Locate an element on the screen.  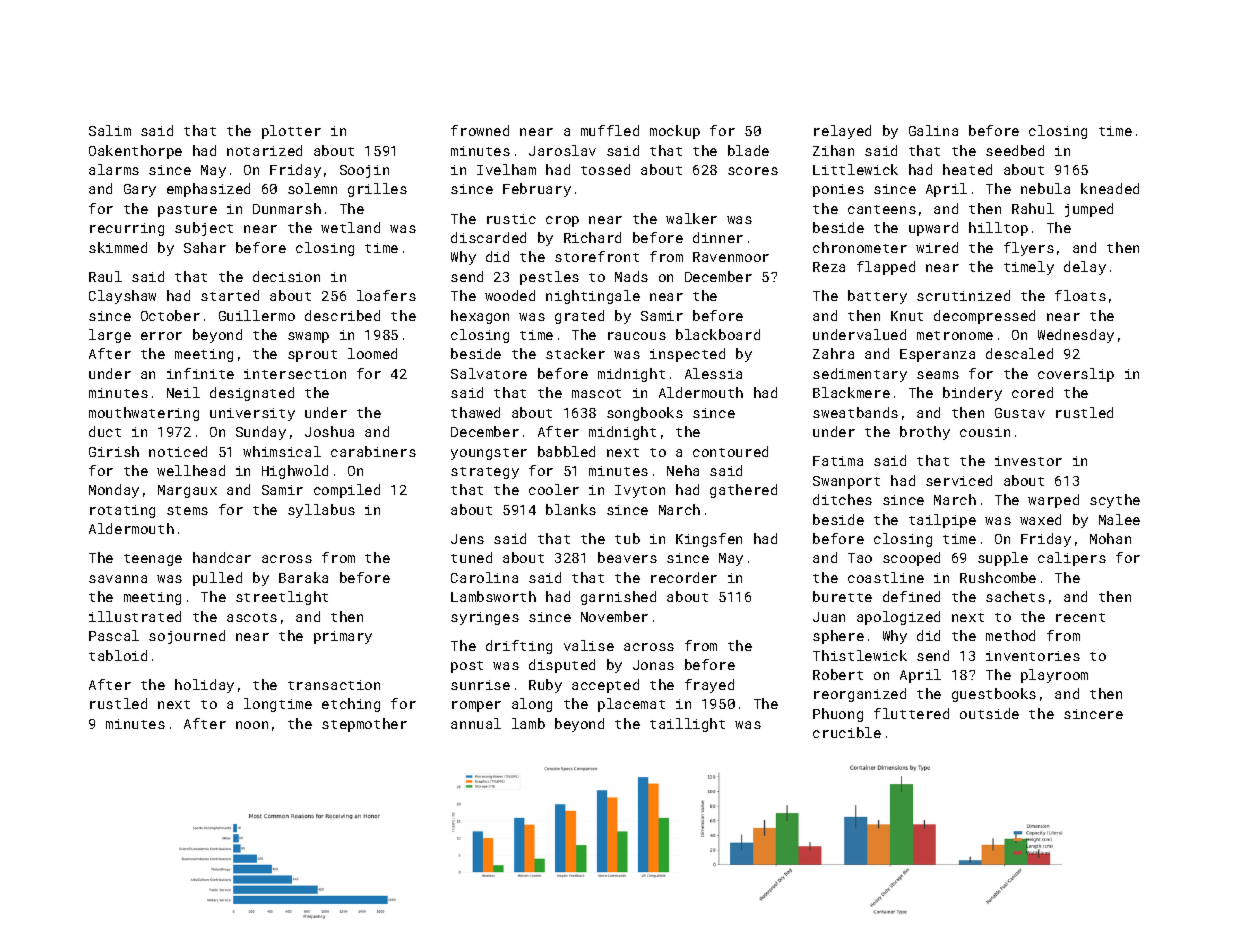
coverslip is located at coordinates (1076, 375).
